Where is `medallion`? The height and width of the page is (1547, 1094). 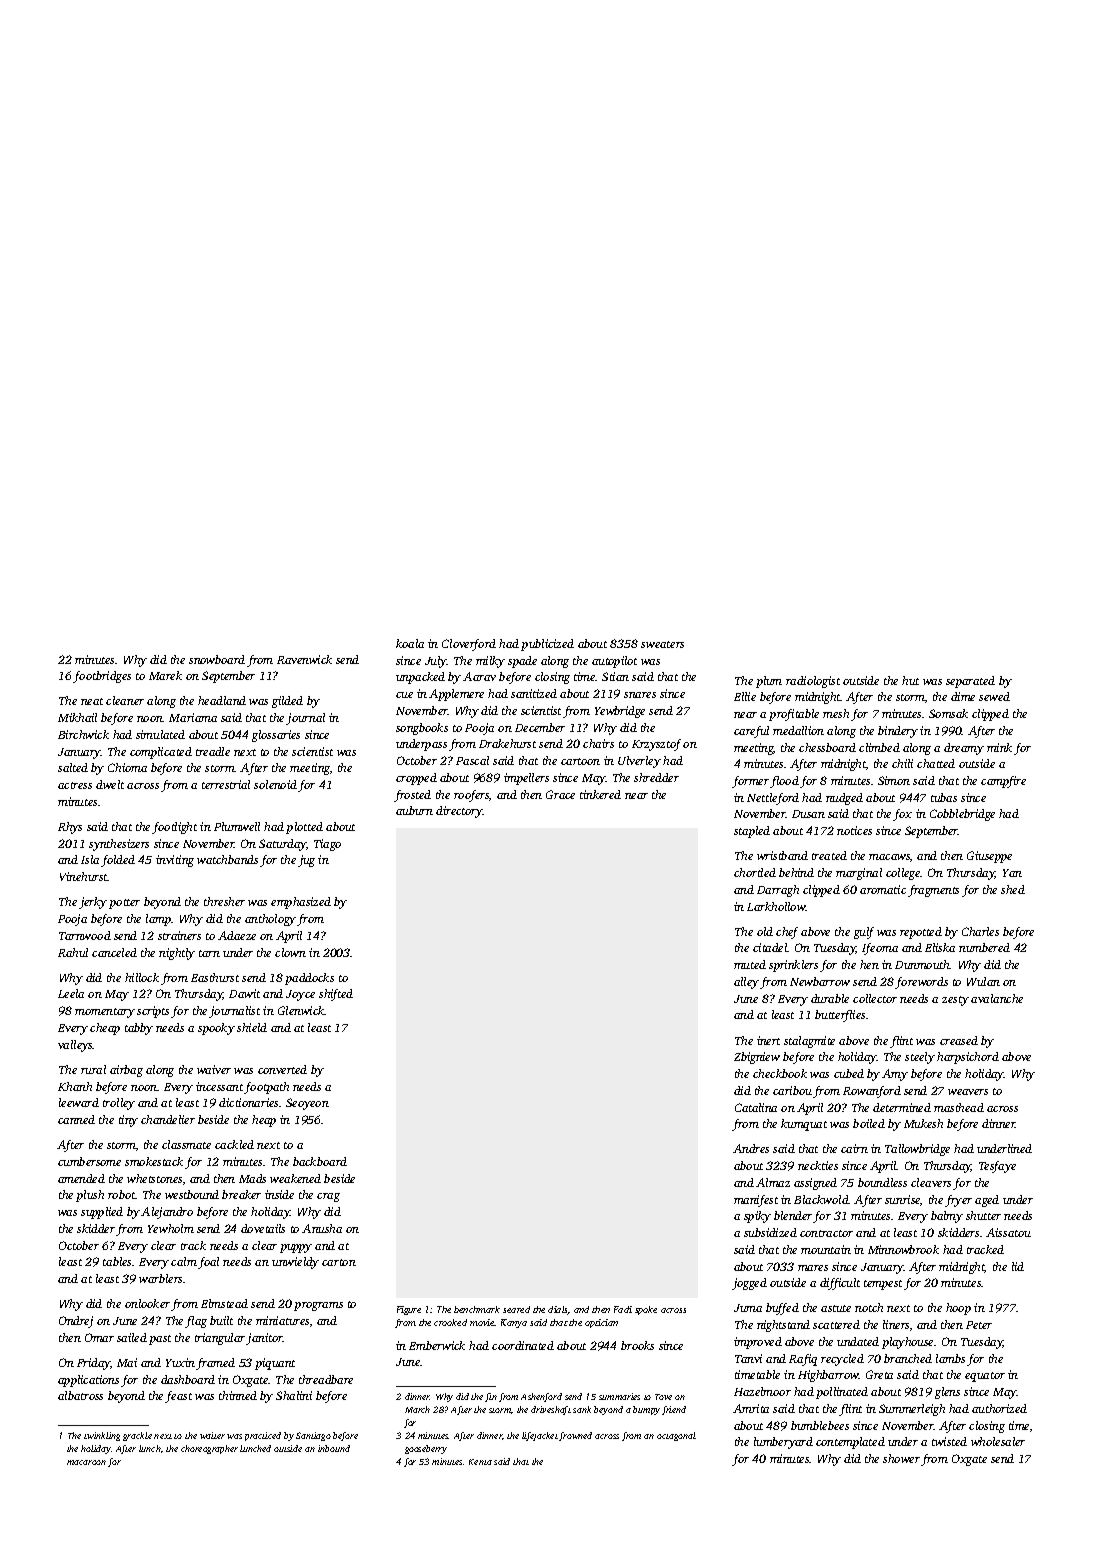 medallion is located at coordinates (798, 730).
